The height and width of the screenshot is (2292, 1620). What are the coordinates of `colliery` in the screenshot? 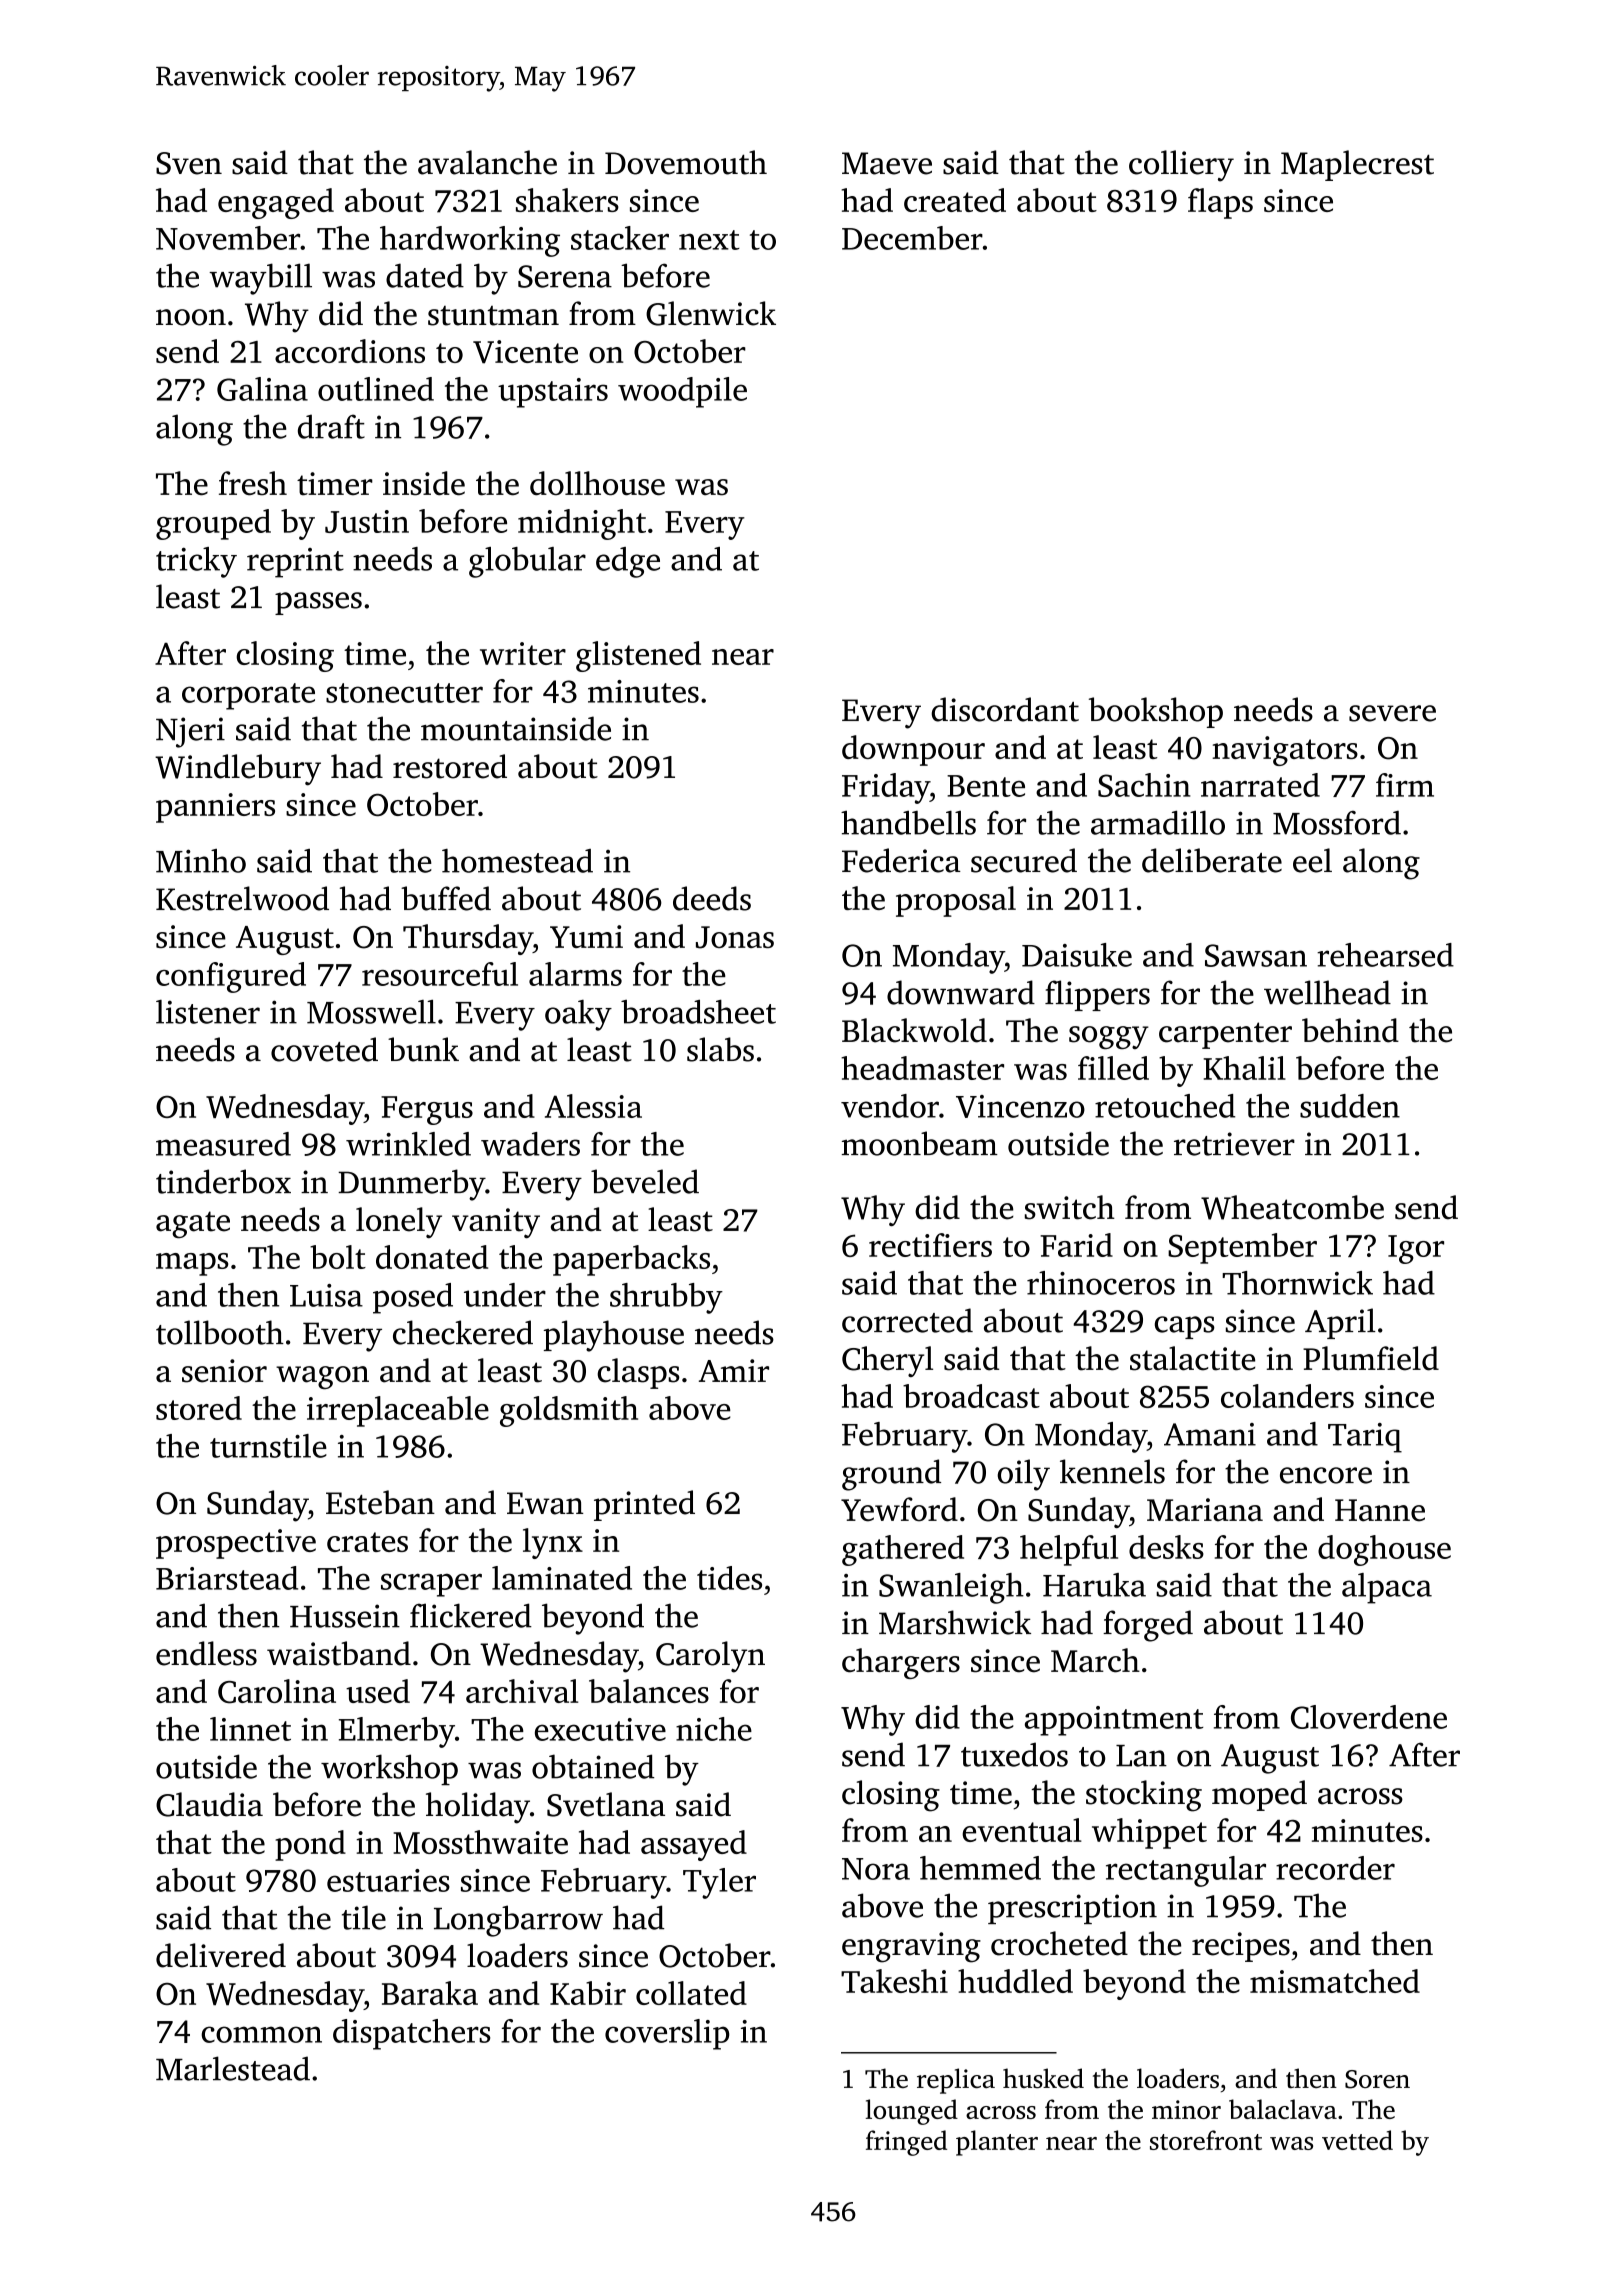 It's located at (1181, 166).
